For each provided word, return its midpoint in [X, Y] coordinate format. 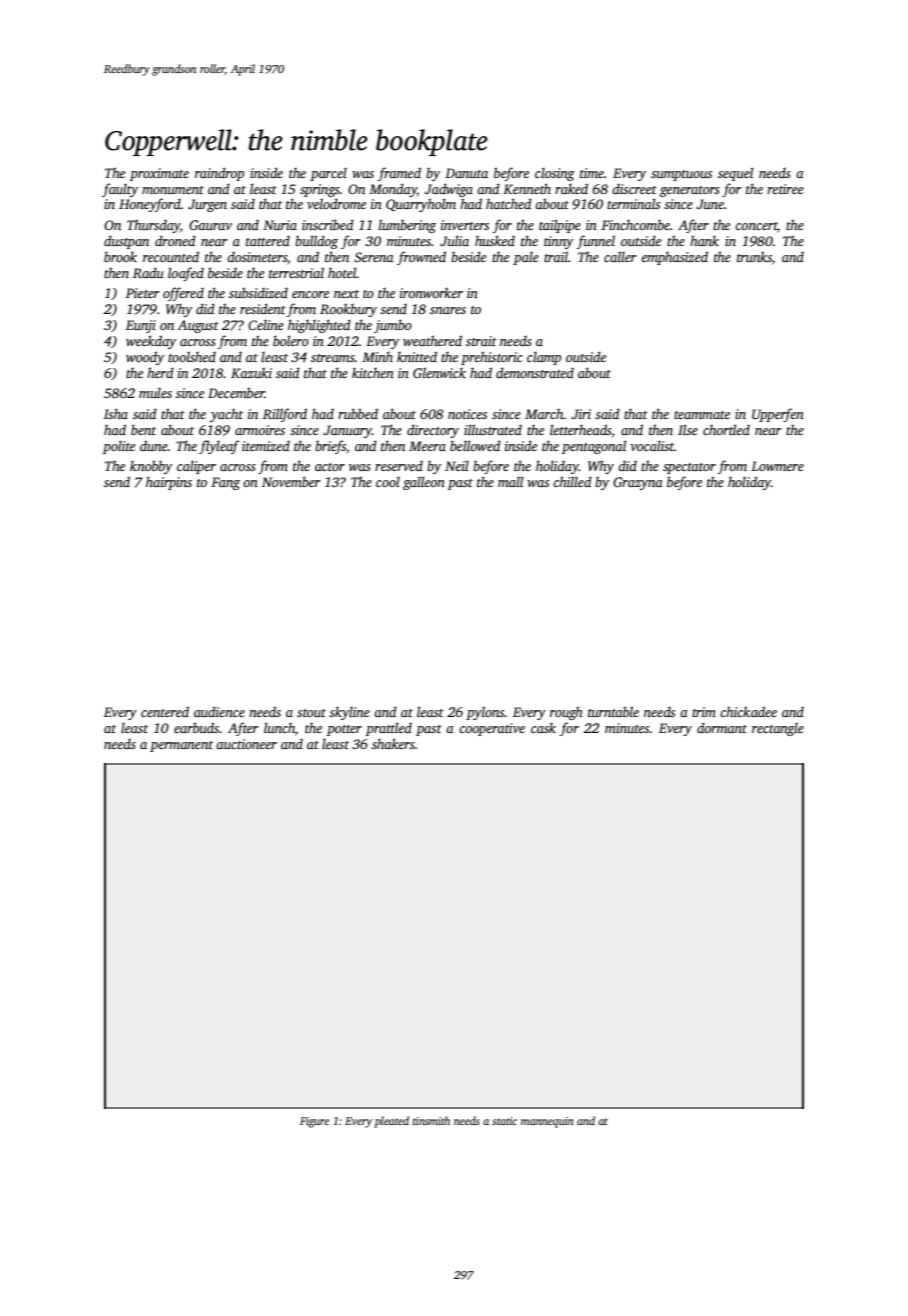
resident [263, 308]
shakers [393, 743]
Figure [314, 1122]
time [592, 173]
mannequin [547, 1122]
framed [399, 174]
